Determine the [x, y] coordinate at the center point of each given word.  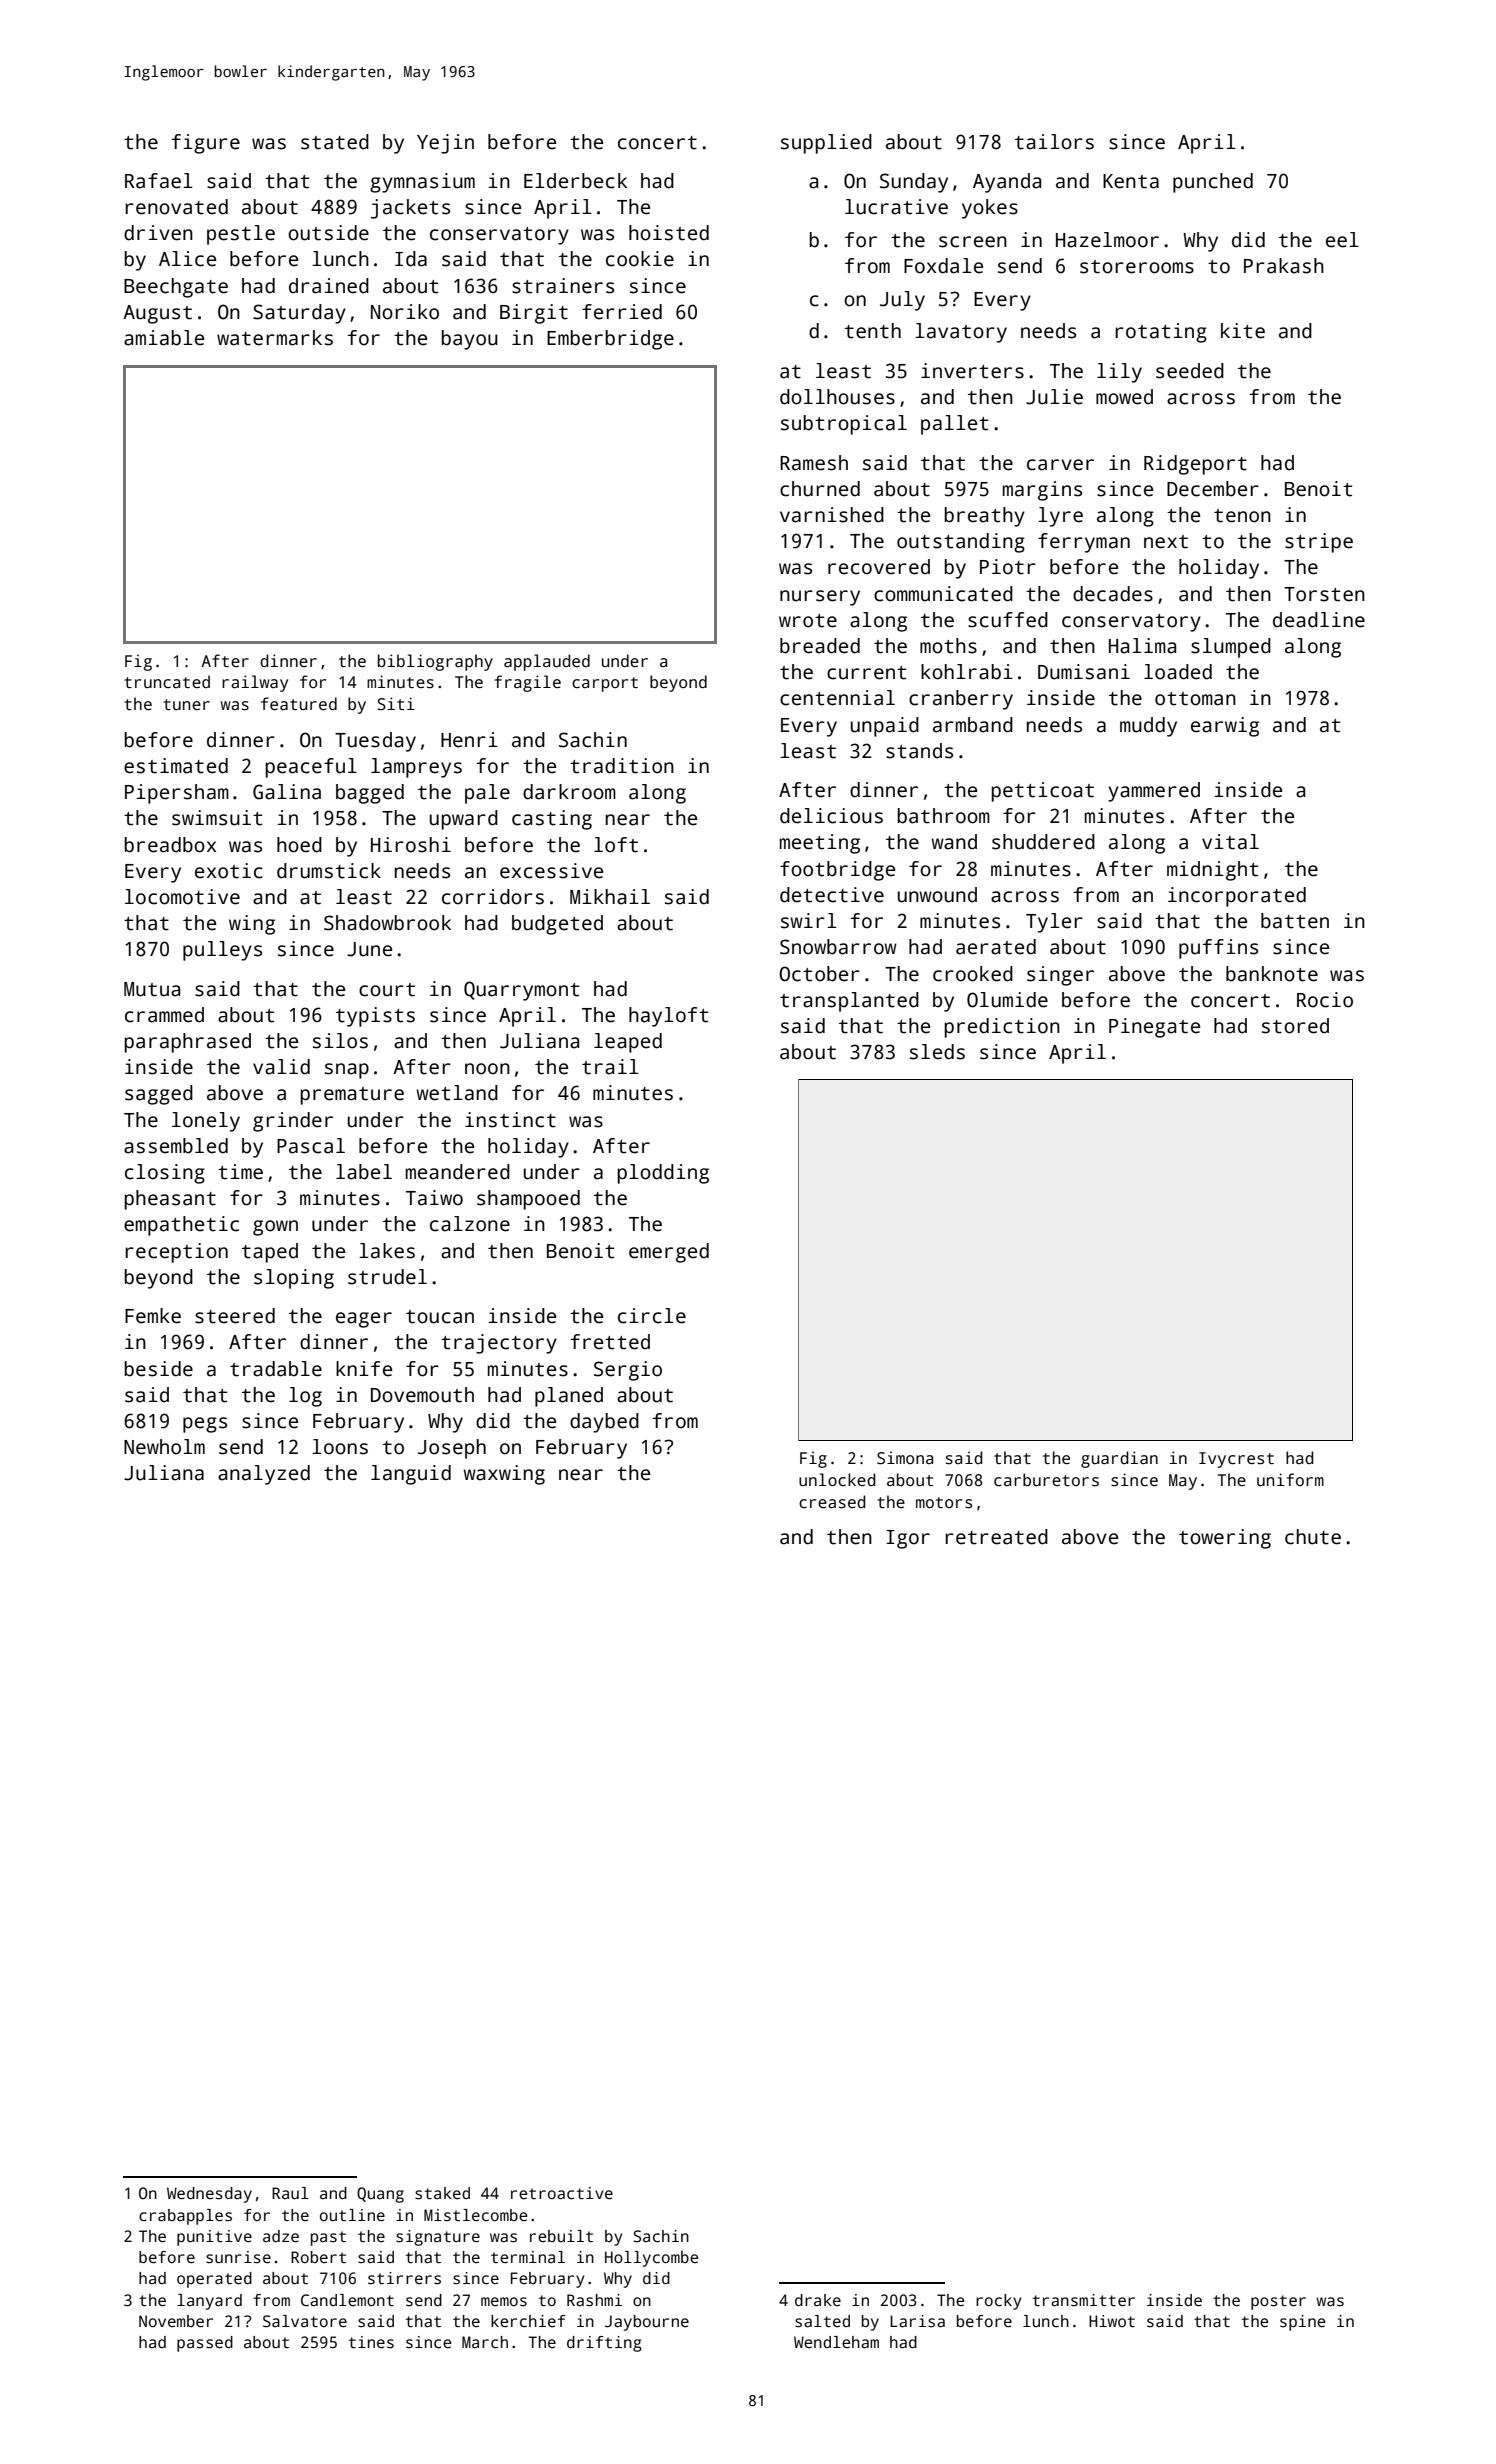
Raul [290, 2193]
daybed [604, 1423]
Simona [905, 1458]
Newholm [164, 1447]
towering [1225, 1539]
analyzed [264, 1475]
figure [205, 144]
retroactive [562, 2193]
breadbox [170, 845]
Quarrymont [521, 991]
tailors [1054, 142]
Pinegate [1154, 1028]
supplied [826, 144]
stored [1295, 1026]
